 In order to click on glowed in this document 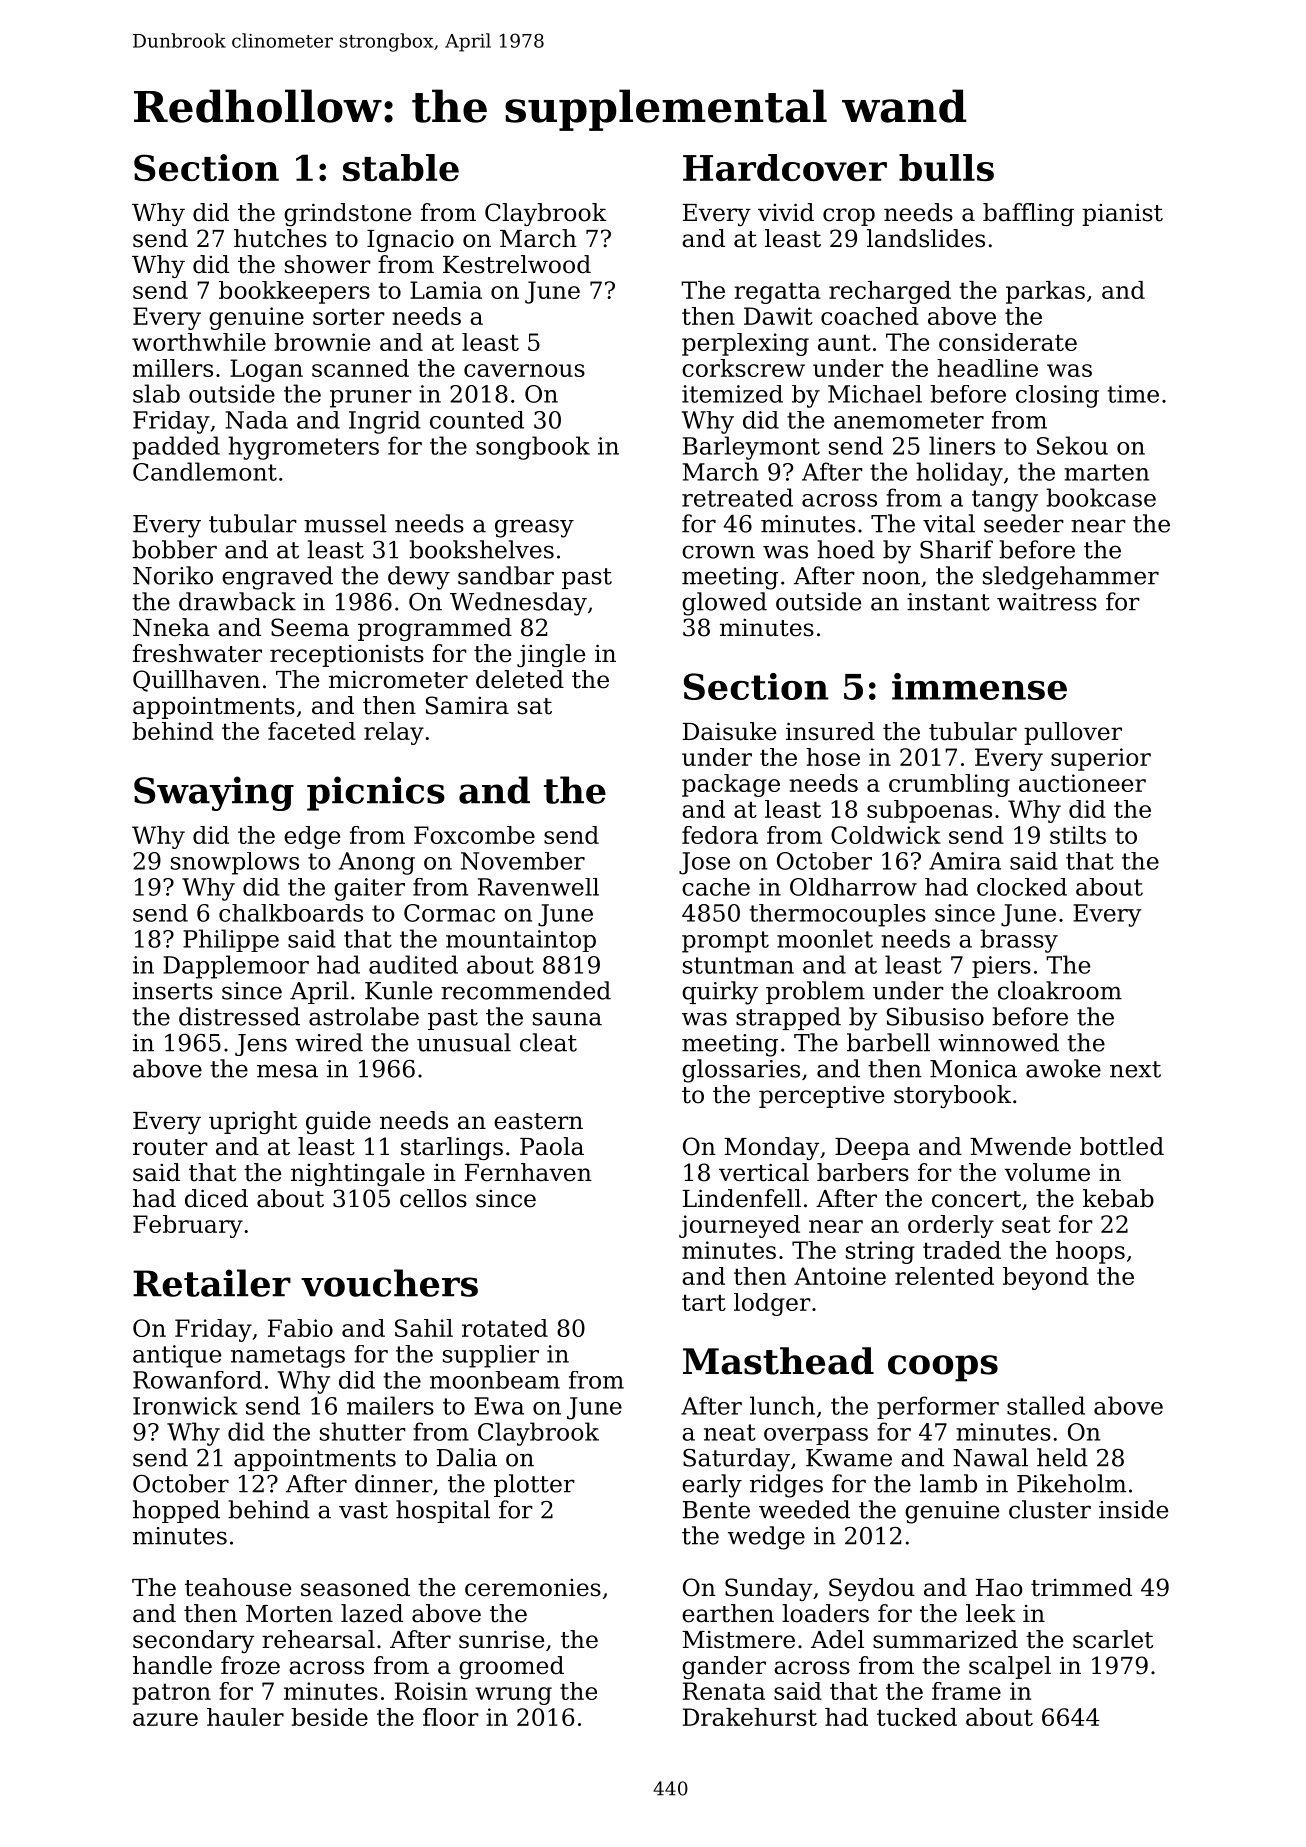, I will do `click(724, 604)`.
